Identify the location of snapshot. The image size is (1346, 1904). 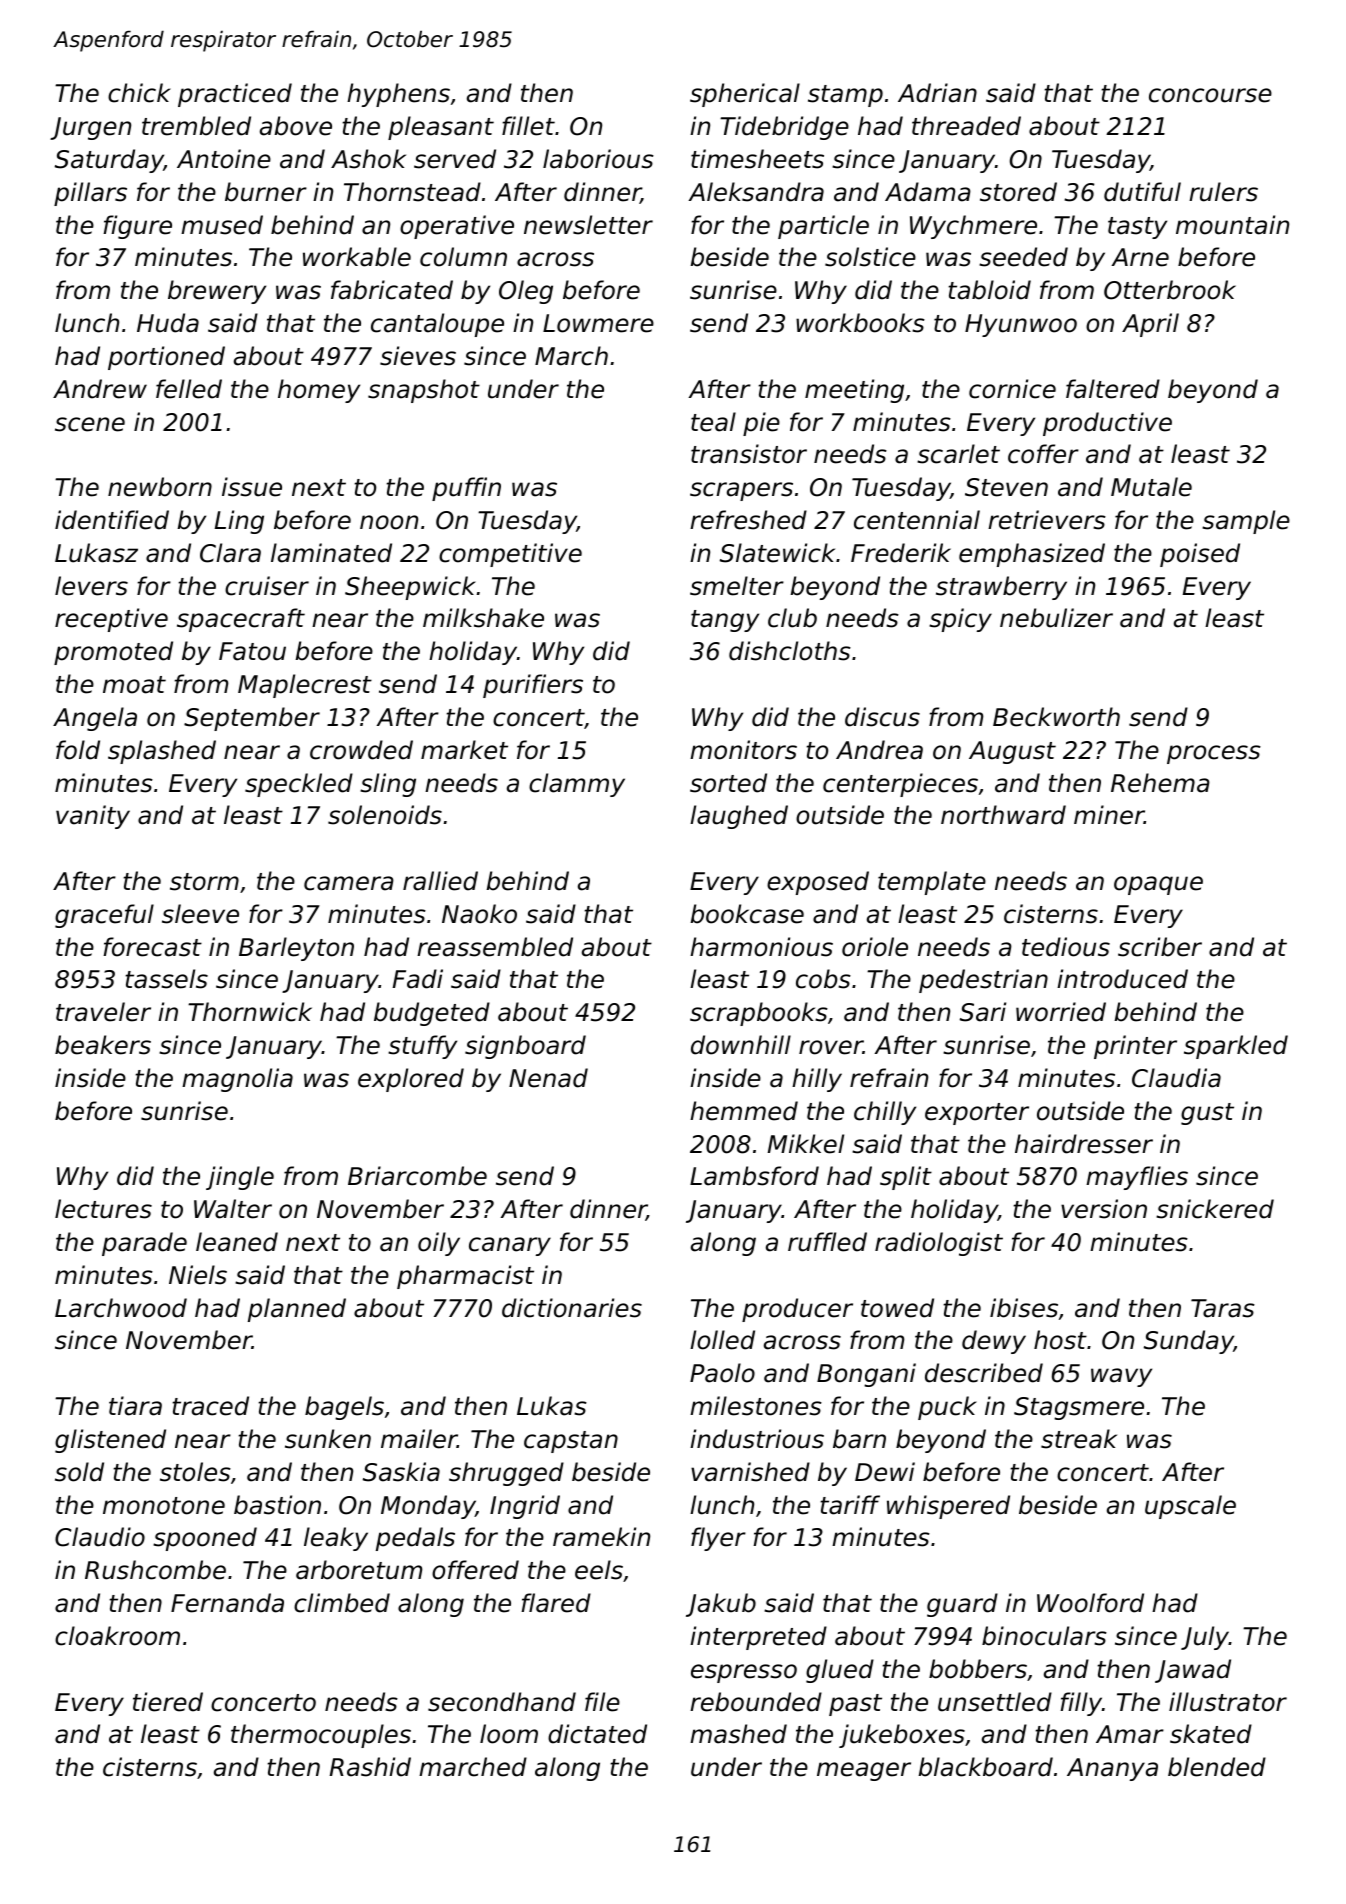
(424, 391).
